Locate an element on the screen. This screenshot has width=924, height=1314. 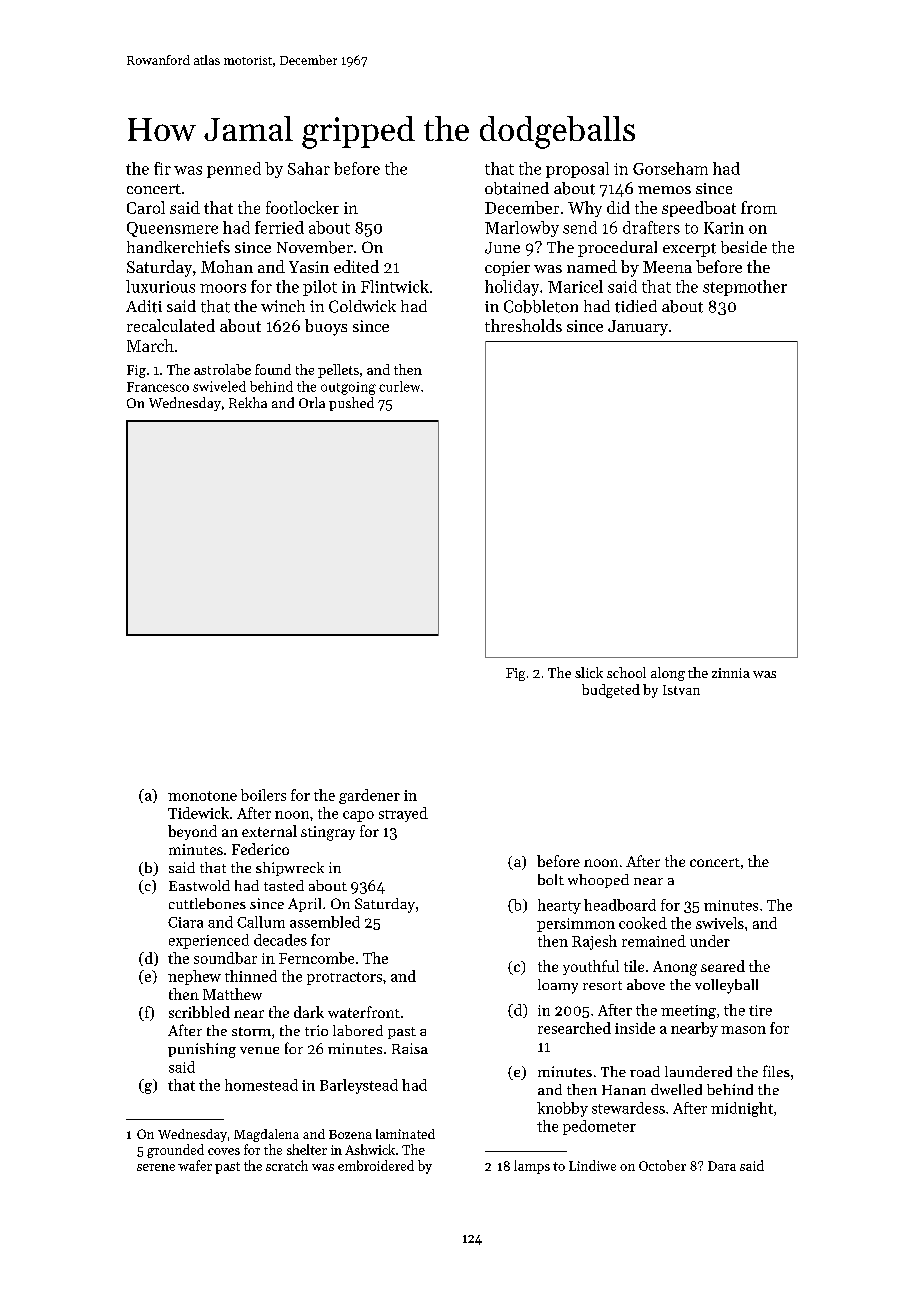
moors is located at coordinates (223, 288).
